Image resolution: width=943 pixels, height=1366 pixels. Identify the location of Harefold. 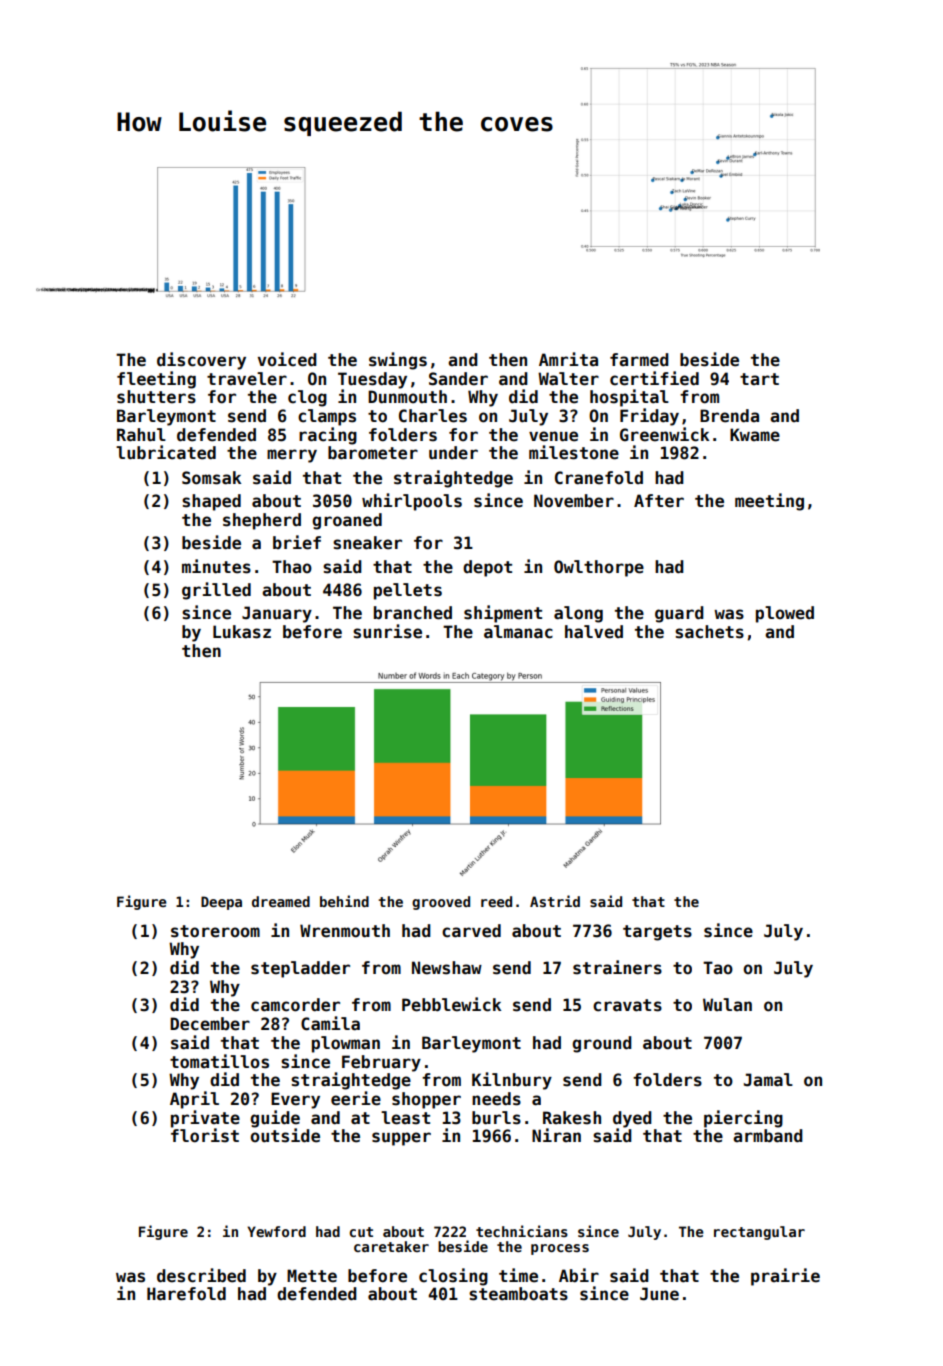
(186, 1294).
